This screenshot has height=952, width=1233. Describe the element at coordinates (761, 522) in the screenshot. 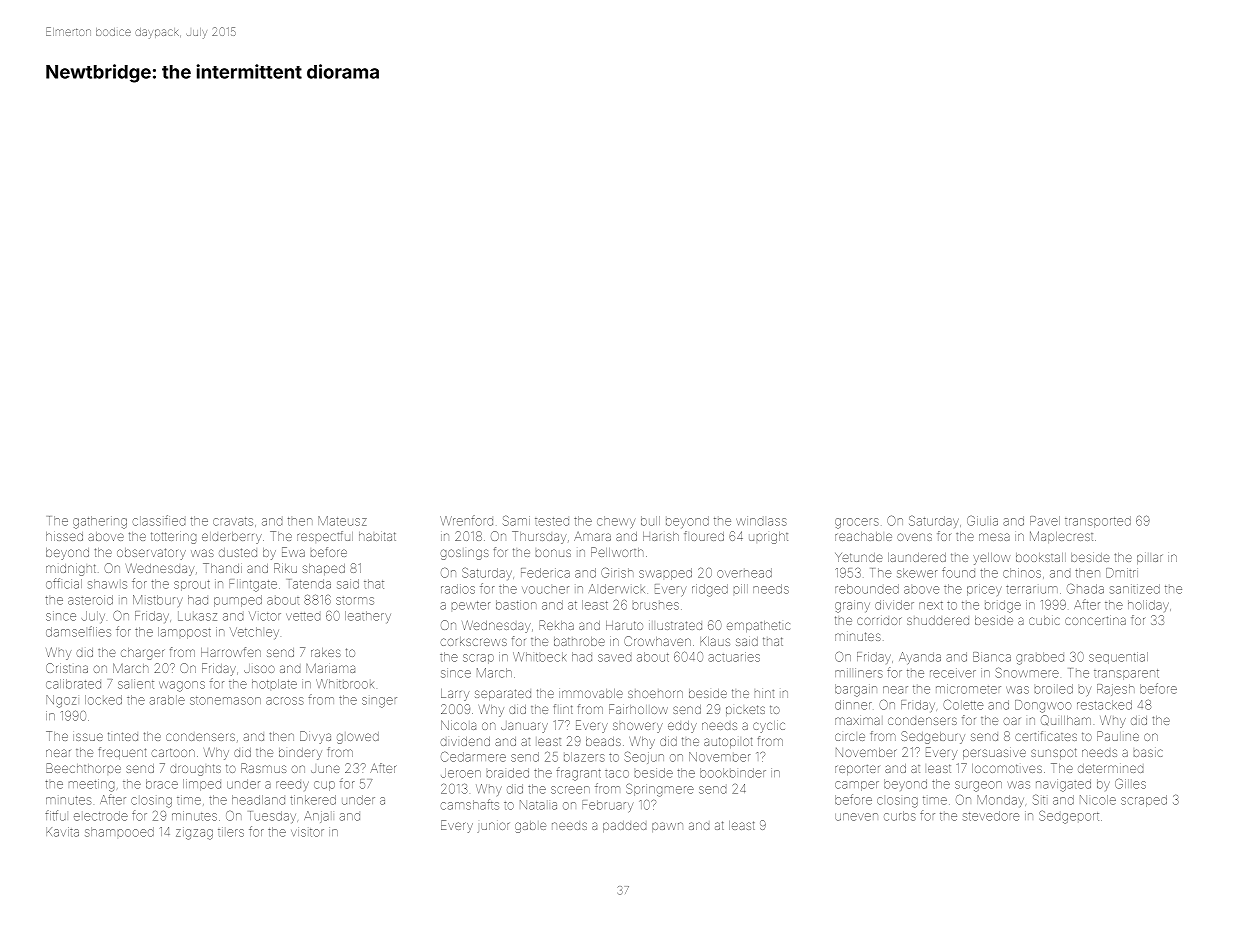

I see `windlass` at that location.
